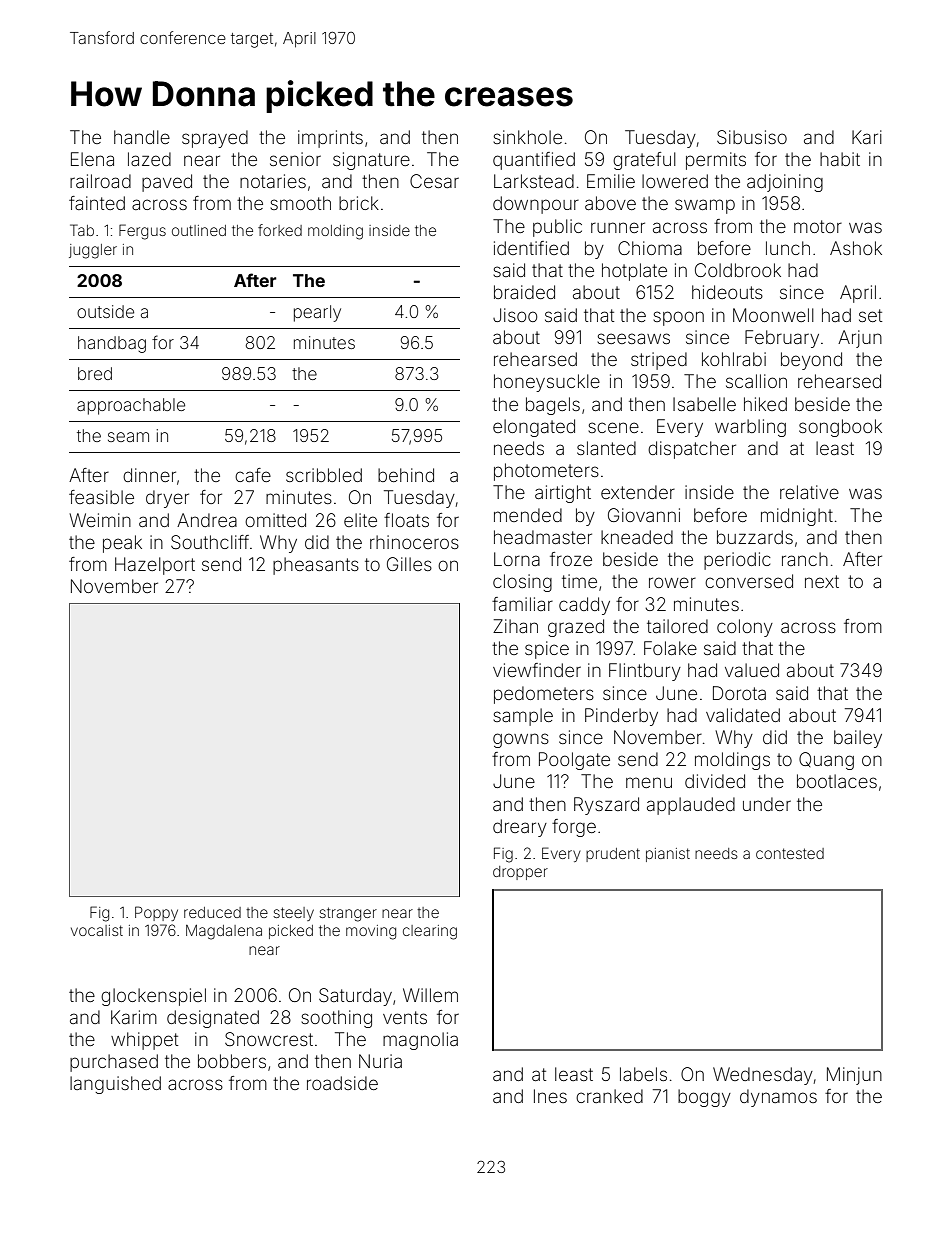 The height and width of the page is (1233, 952). Describe the element at coordinates (93, 251) in the page. I see `juggler` at that location.
